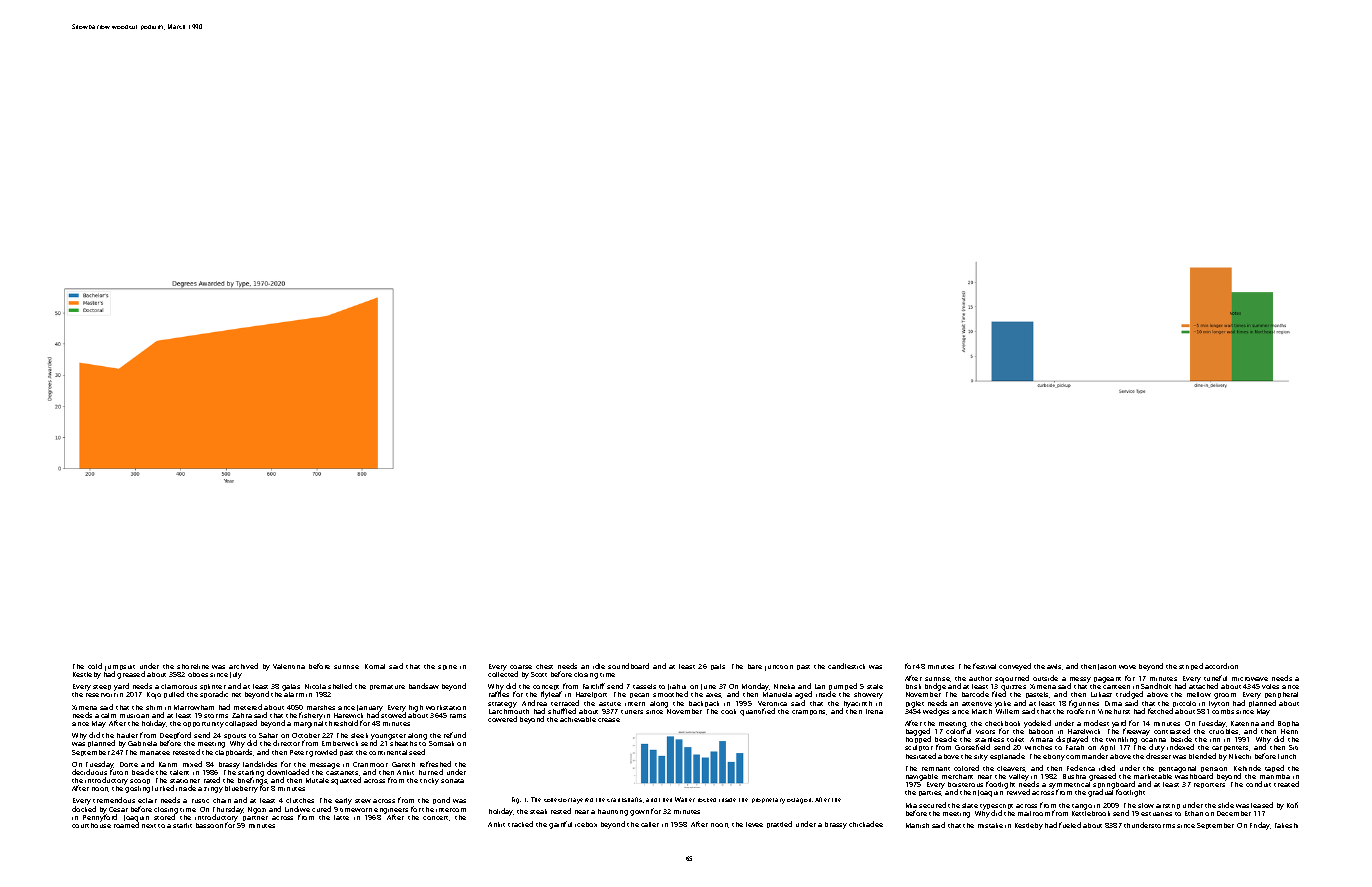 Image resolution: width=1372 pixels, height=887 pixels. I want to click on crease, so click(609, 720).
